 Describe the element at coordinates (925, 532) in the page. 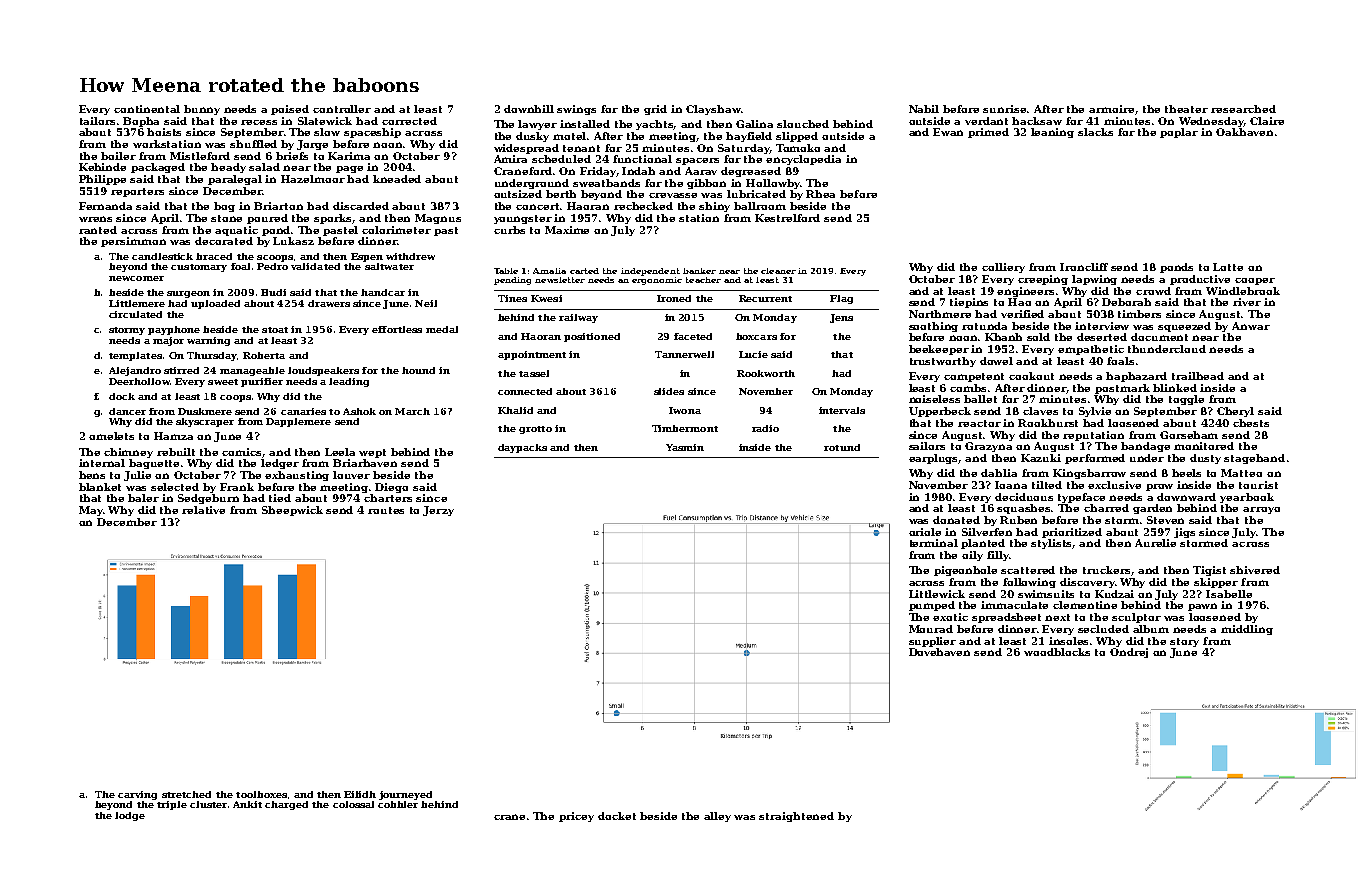

I see `oriole` at that location.
